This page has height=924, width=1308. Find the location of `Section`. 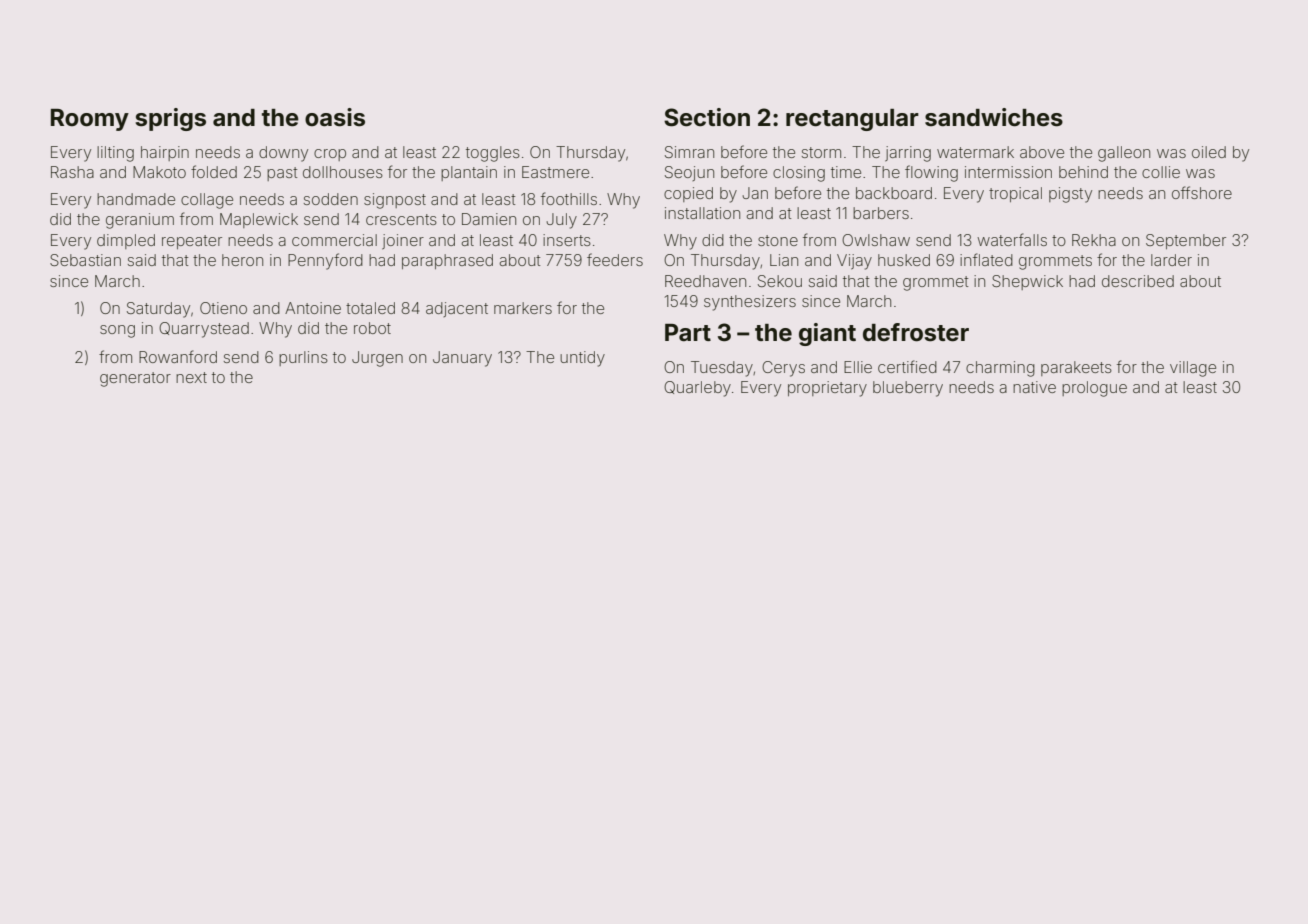

Section is located at coordinates (707, 117).
